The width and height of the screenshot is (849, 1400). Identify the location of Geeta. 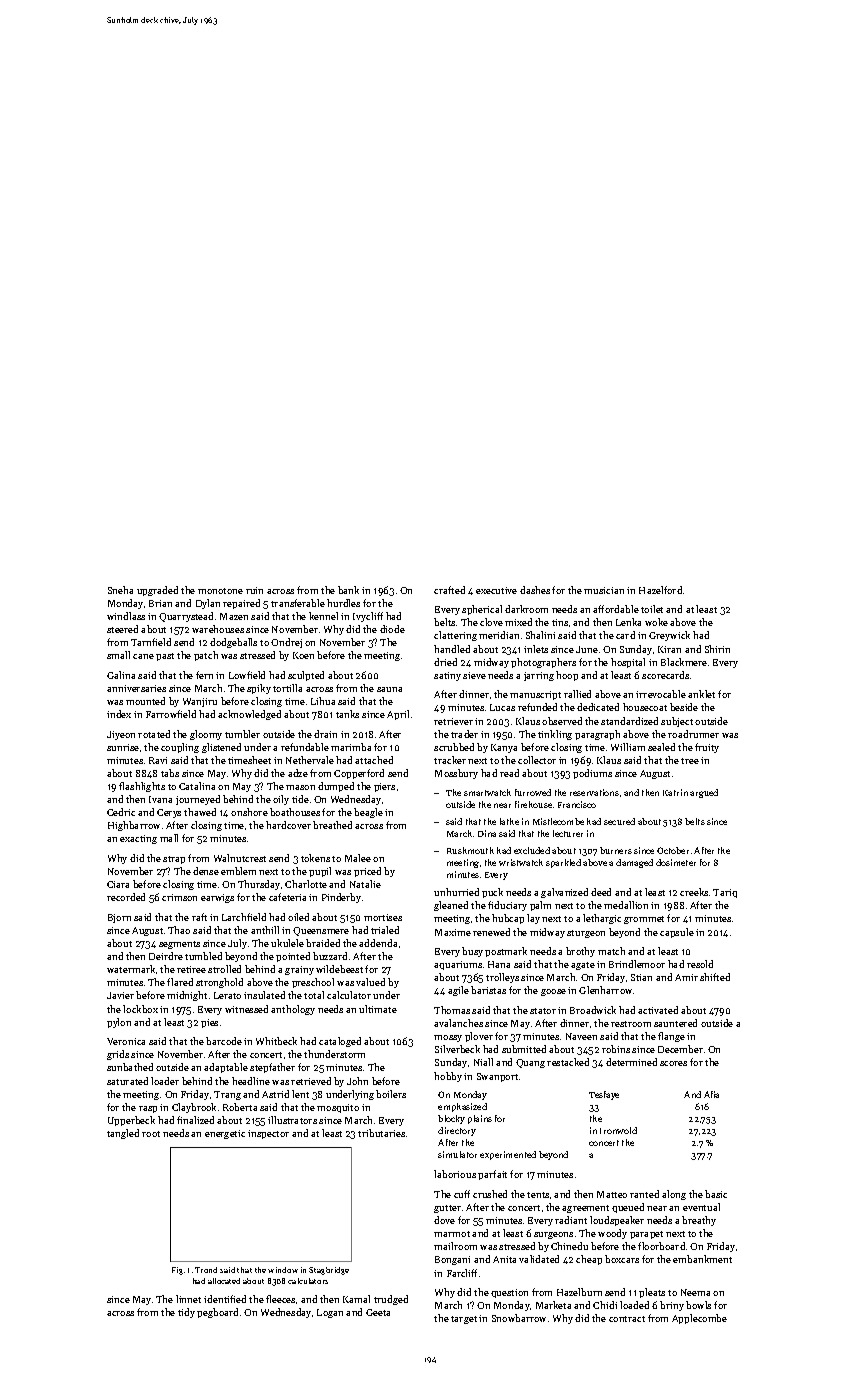
(378, 1312).
